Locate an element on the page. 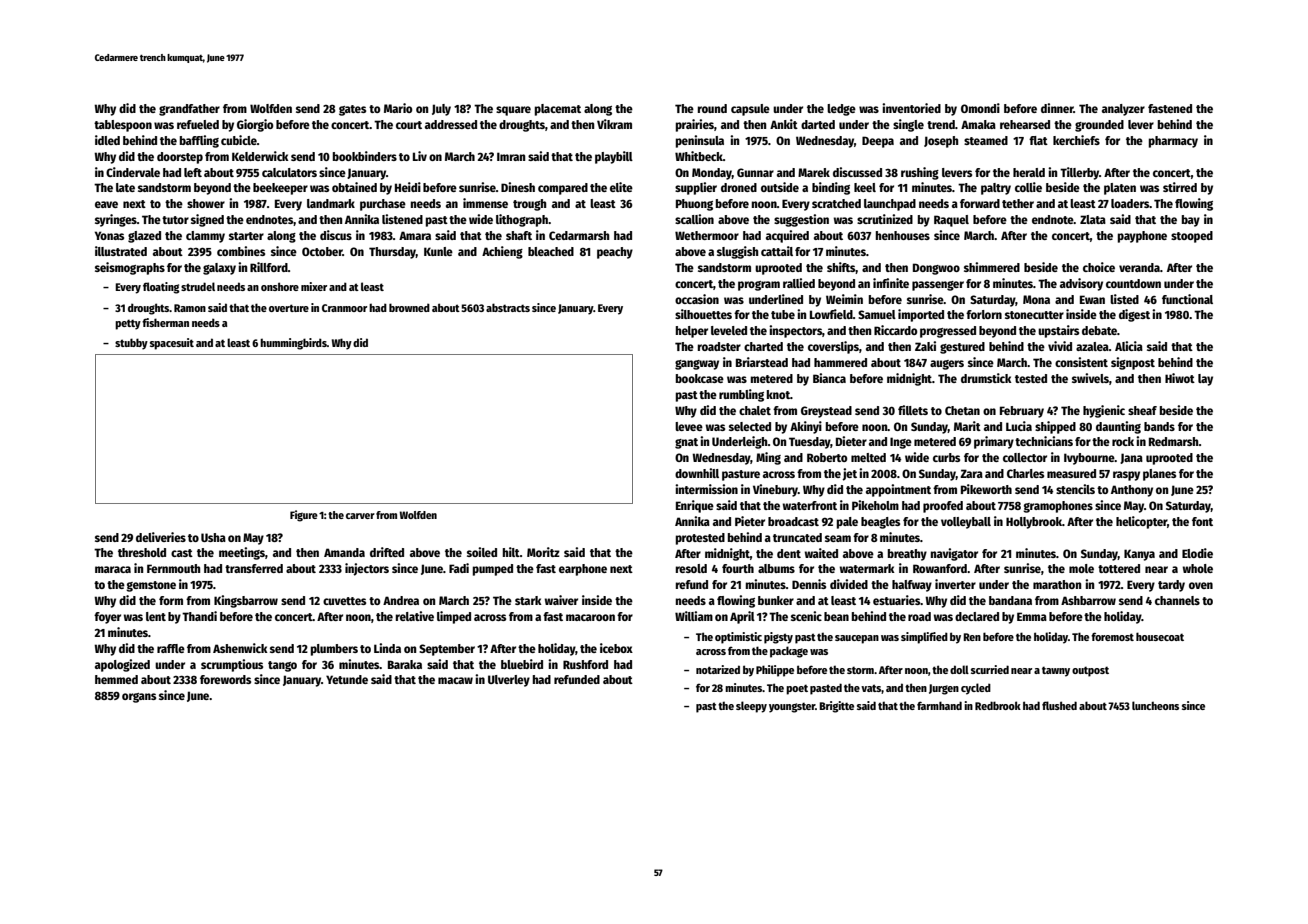 This document has height=924, width=1308. pharmacy is located at coordinates (1173, 142).
